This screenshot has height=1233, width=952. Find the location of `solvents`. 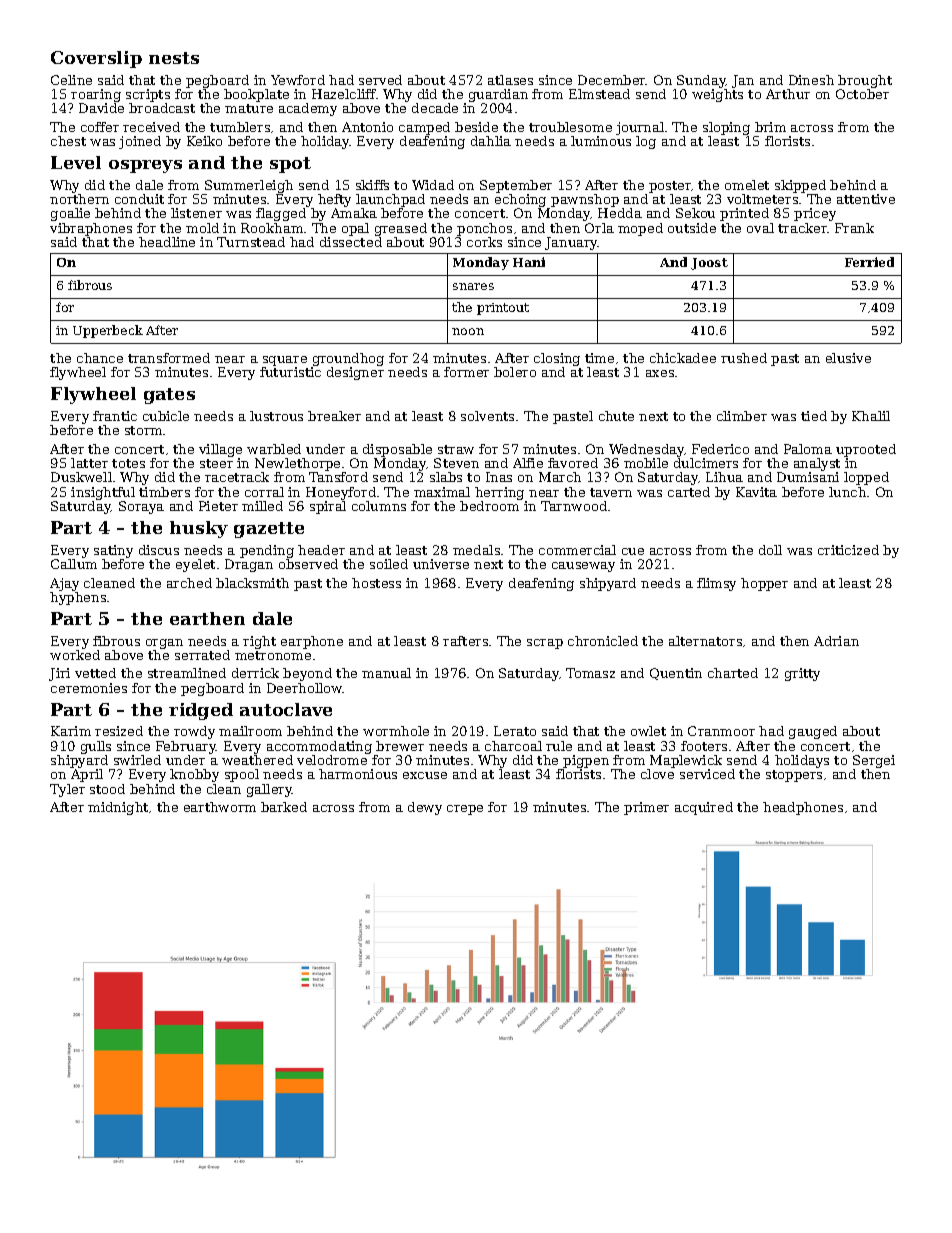

solvents is located at coordinates (487, 416).
